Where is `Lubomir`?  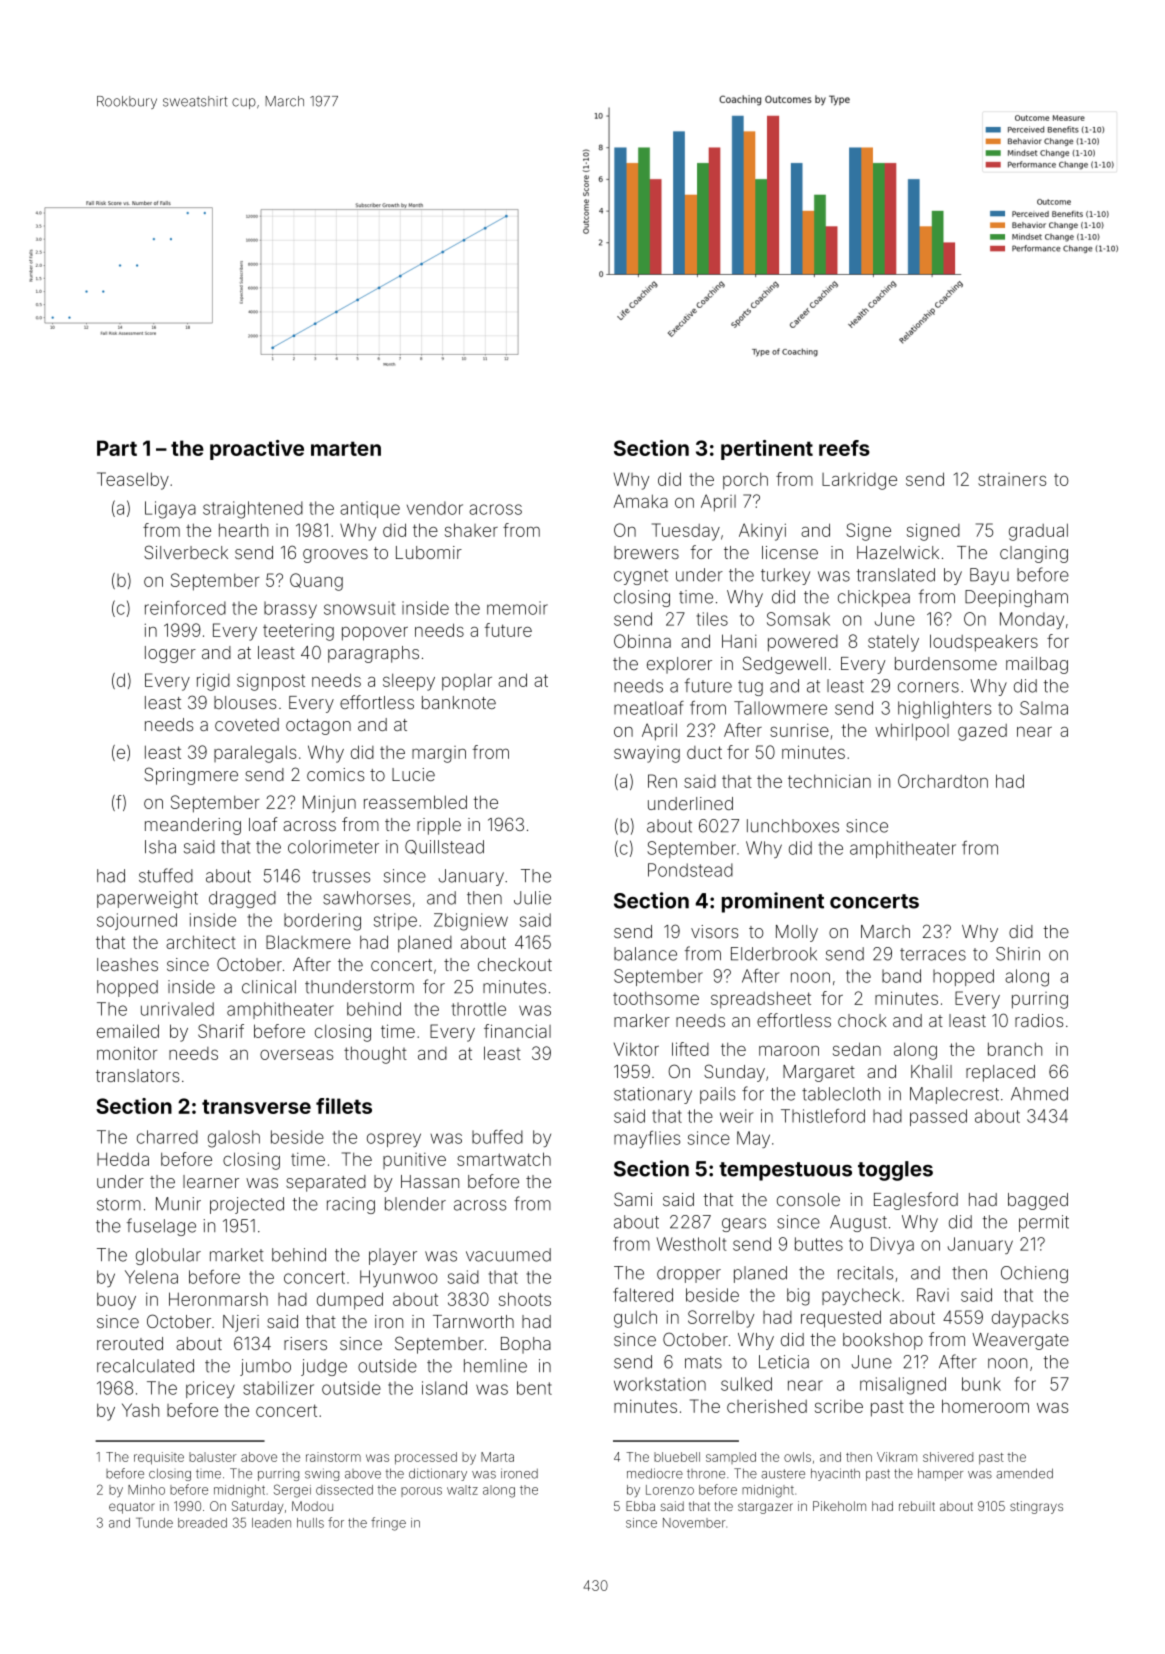
Lubomir is located at coordinates (429, 552).
